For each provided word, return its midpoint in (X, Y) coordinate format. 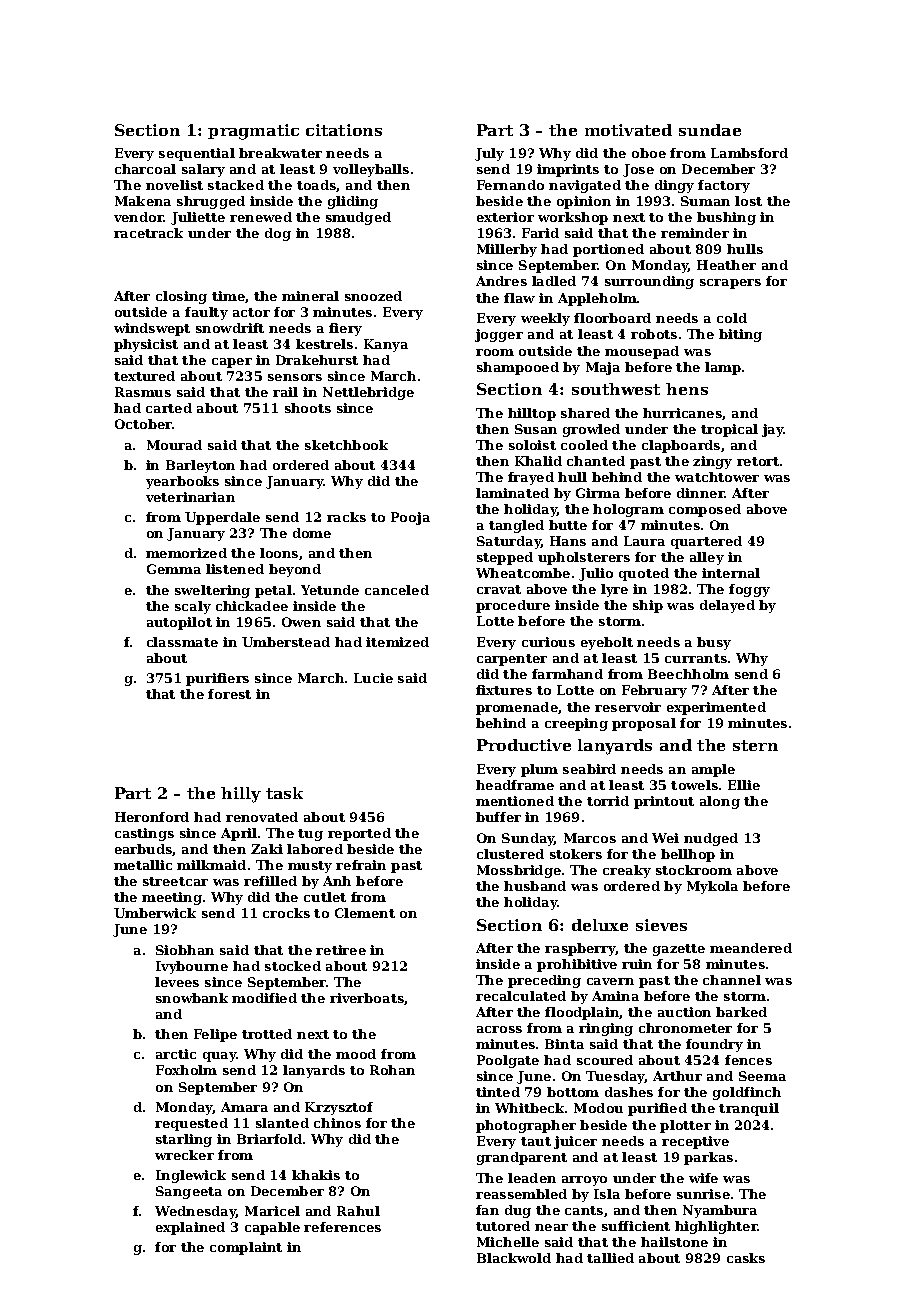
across (499, 1029)
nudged (711, 839)
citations (344, 130)
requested (191, 1124)
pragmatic (253, 132)
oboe (649, 153)
